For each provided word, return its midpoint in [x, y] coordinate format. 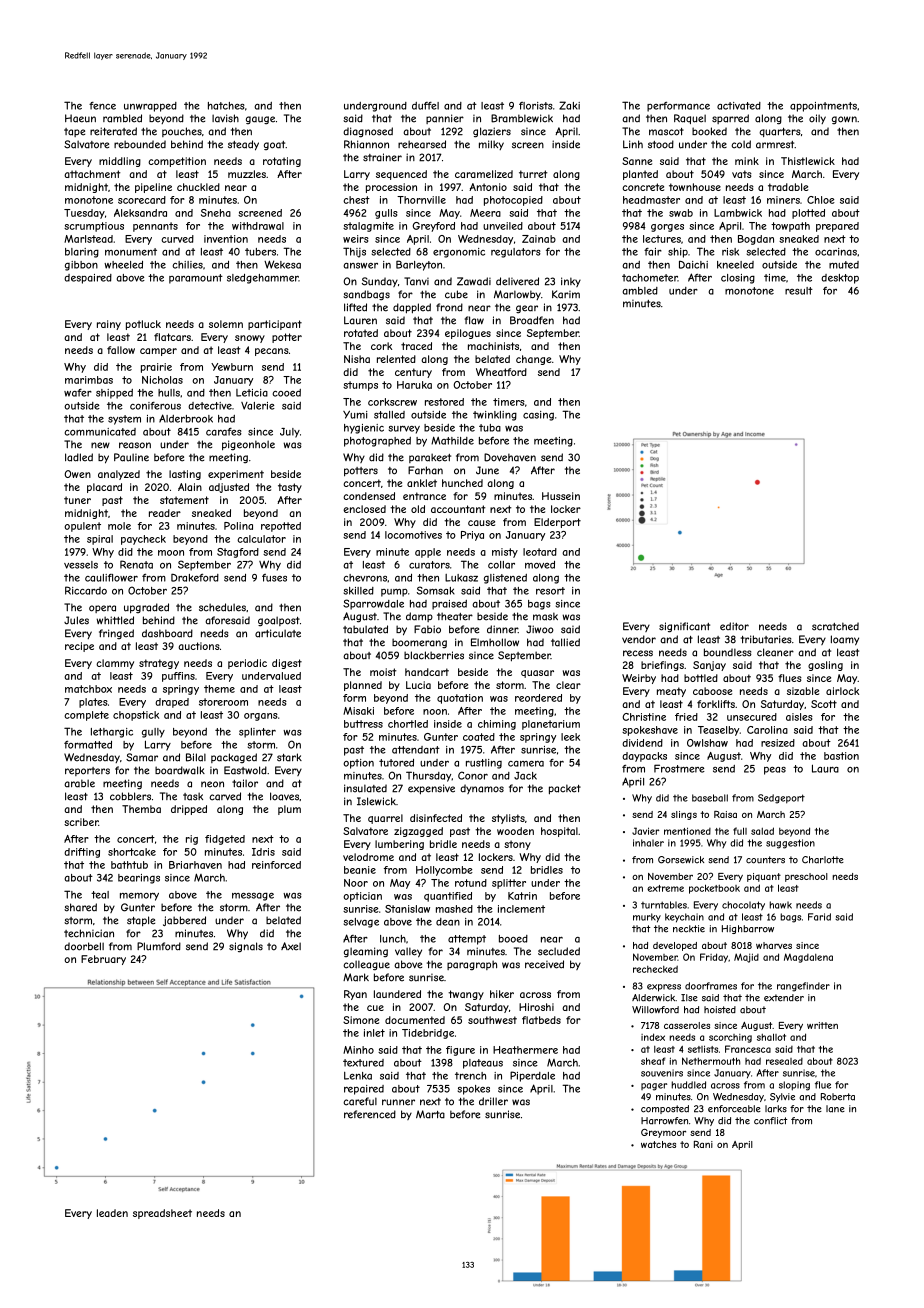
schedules [222, 607]
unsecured [752, 717]
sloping [794, 1086]
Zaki [569, 105]
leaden [112, 1213]
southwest [492, 1020]
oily [817, 119]
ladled [79, 457]
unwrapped [150, 107]
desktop [840, 279]
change [533, 360]
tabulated [365, 629]
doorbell [84, 946]
